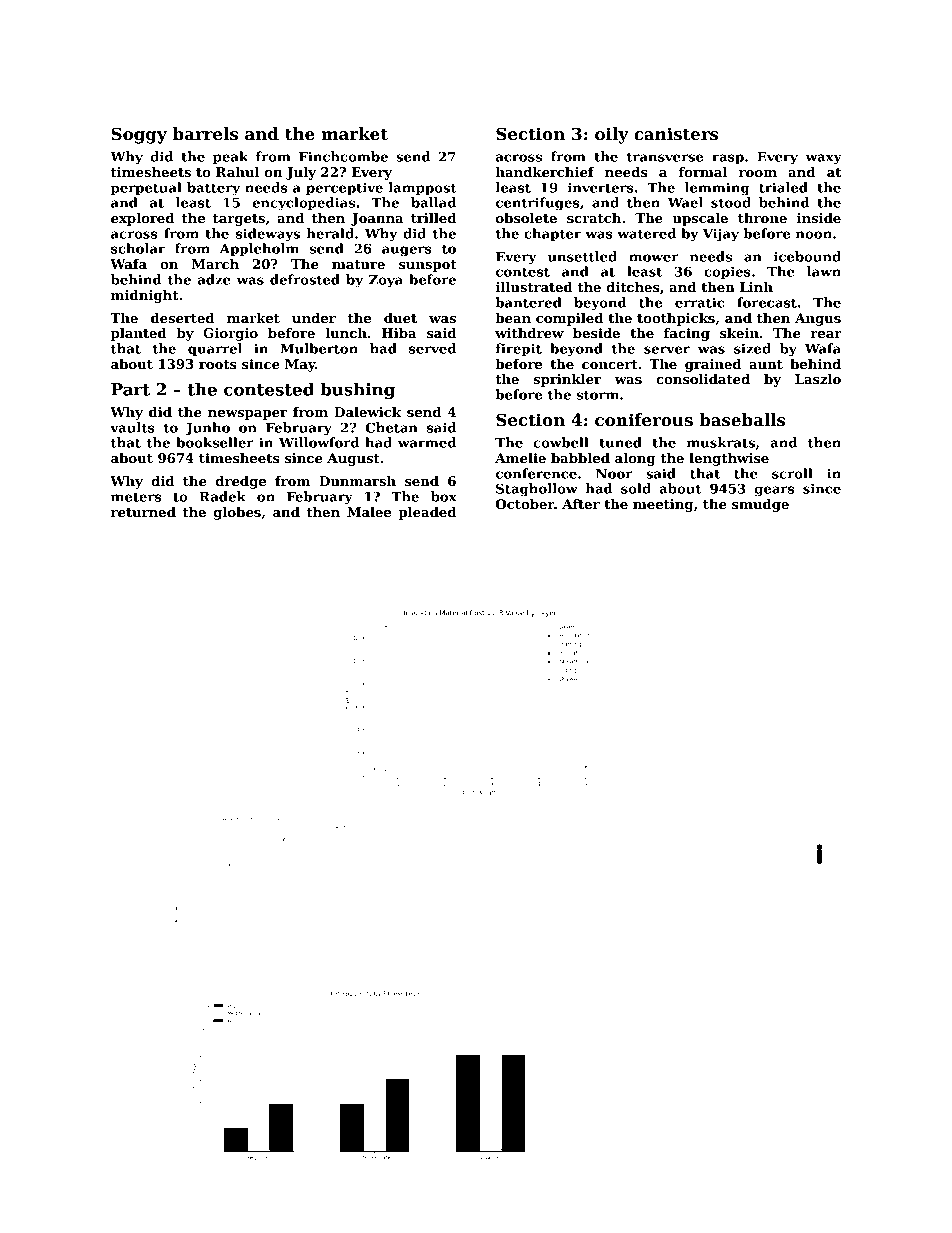  I want to click on Finchcombe, so click(343, 156).
